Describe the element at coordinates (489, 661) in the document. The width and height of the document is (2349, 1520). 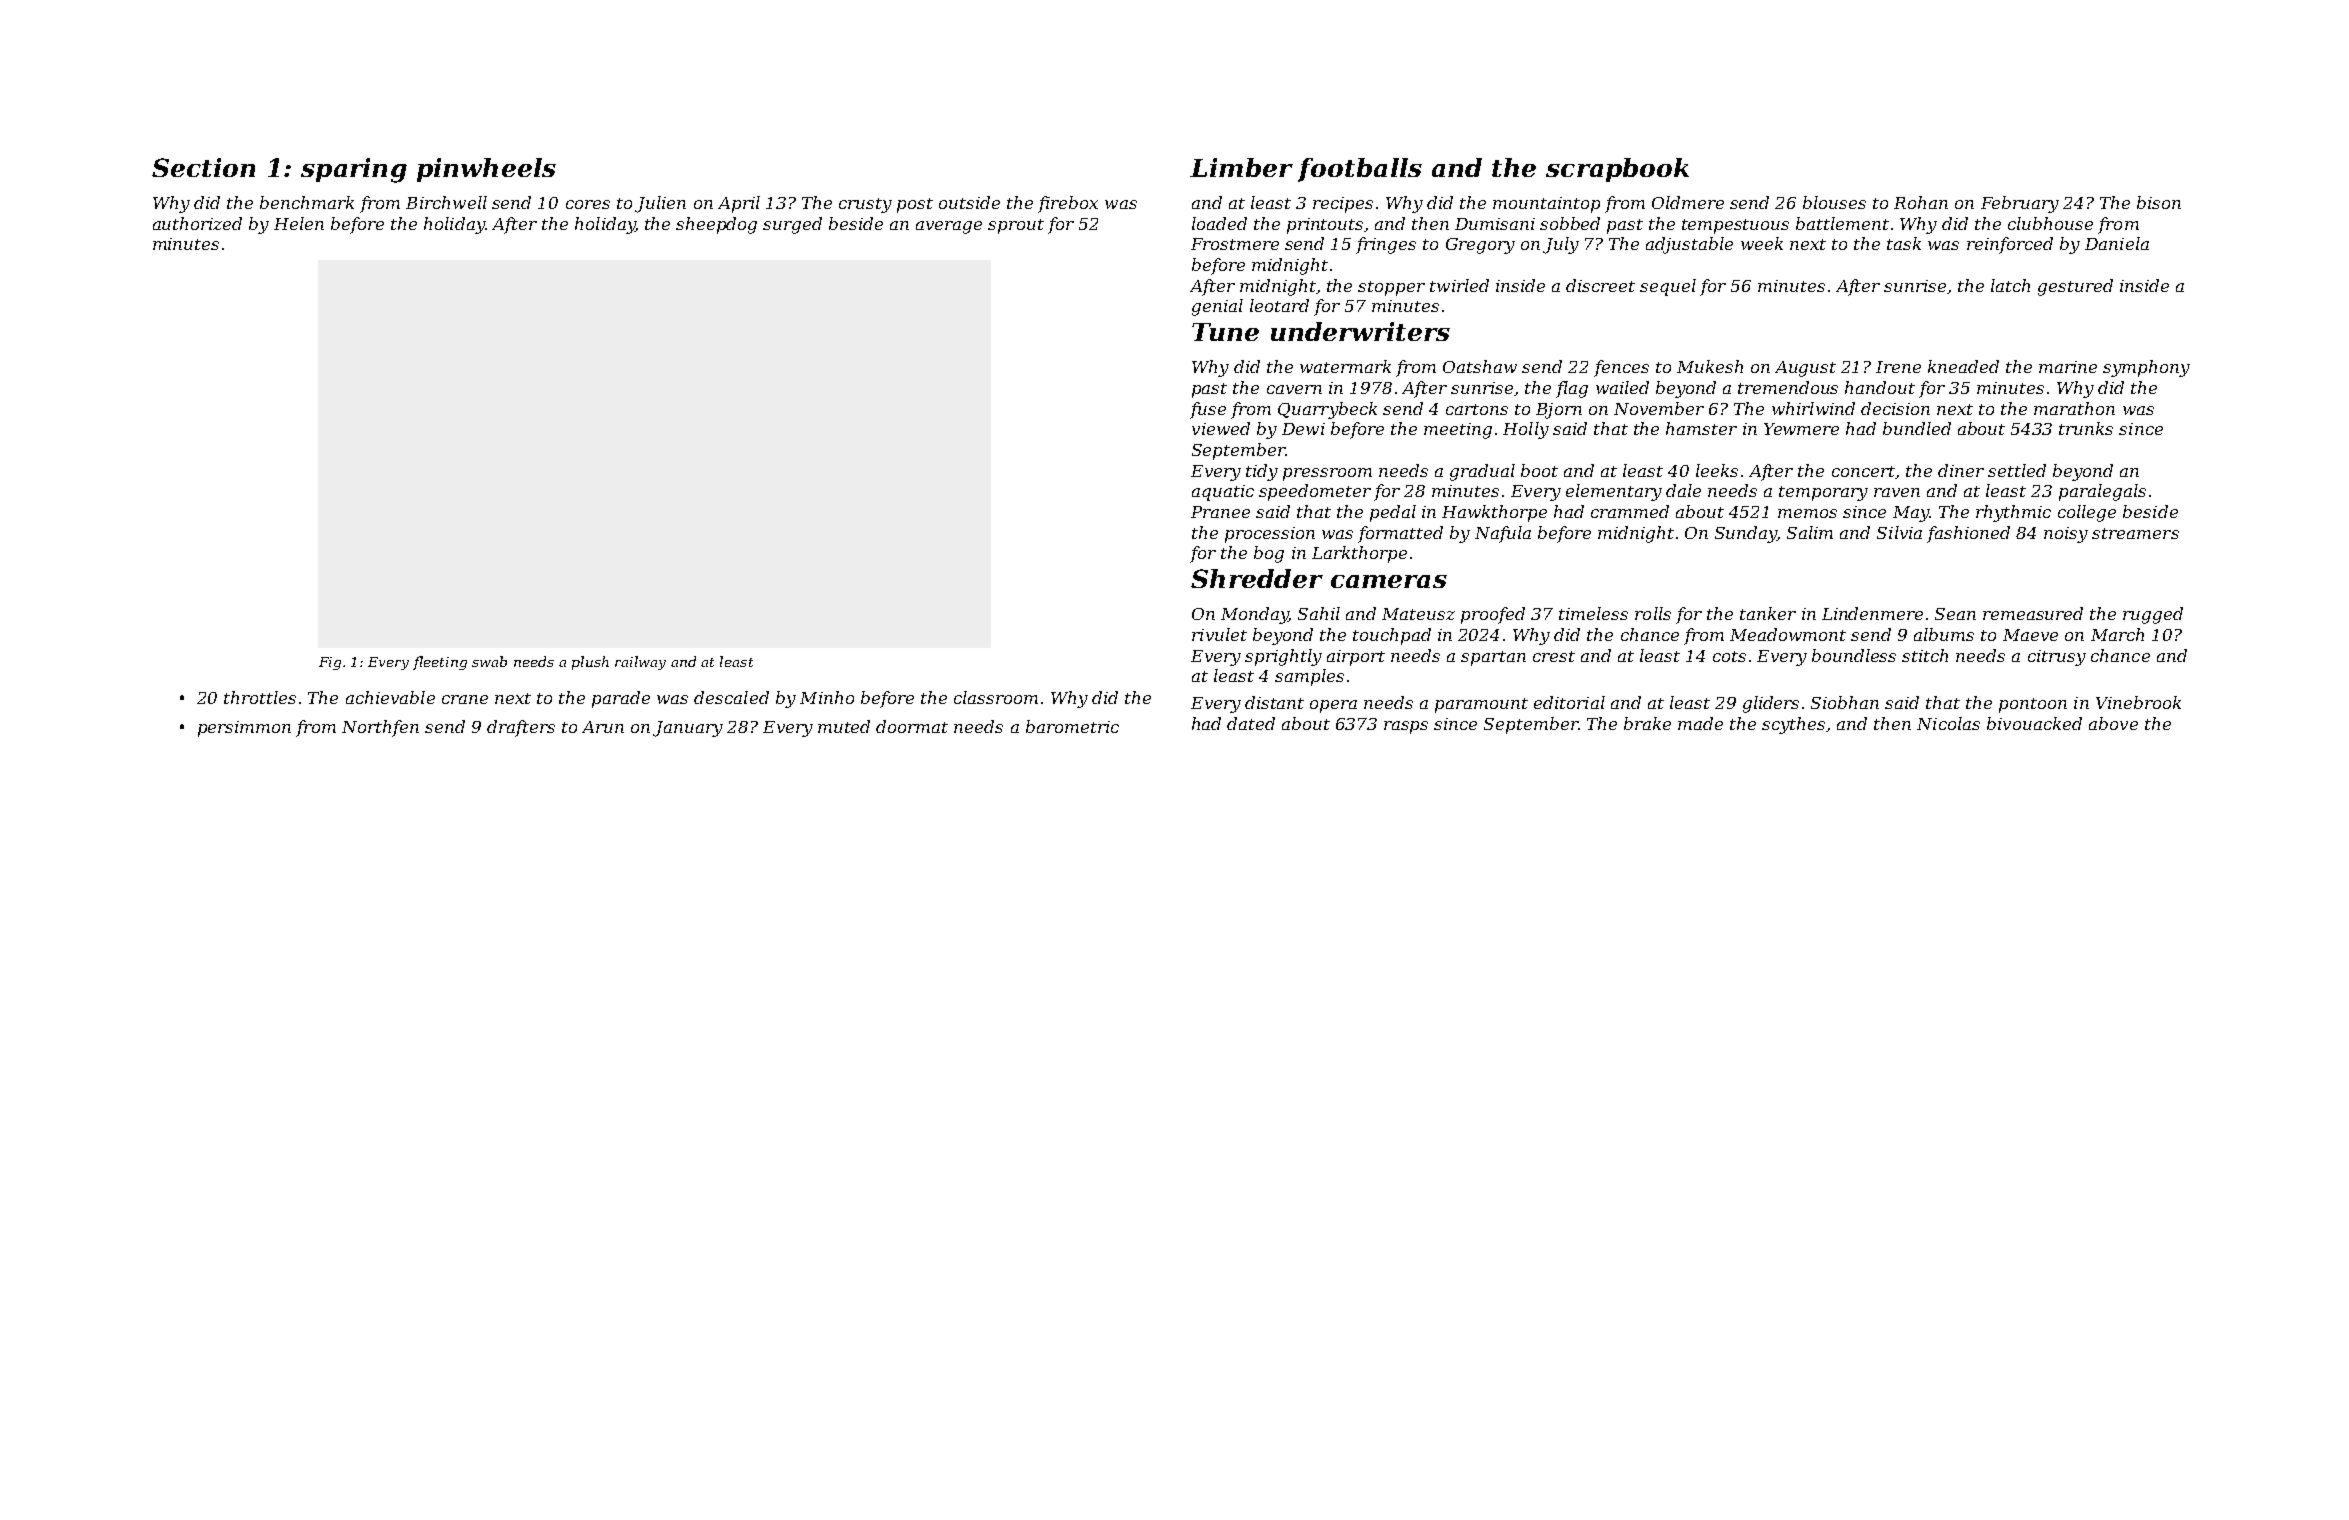
I see `swab` at that location.
